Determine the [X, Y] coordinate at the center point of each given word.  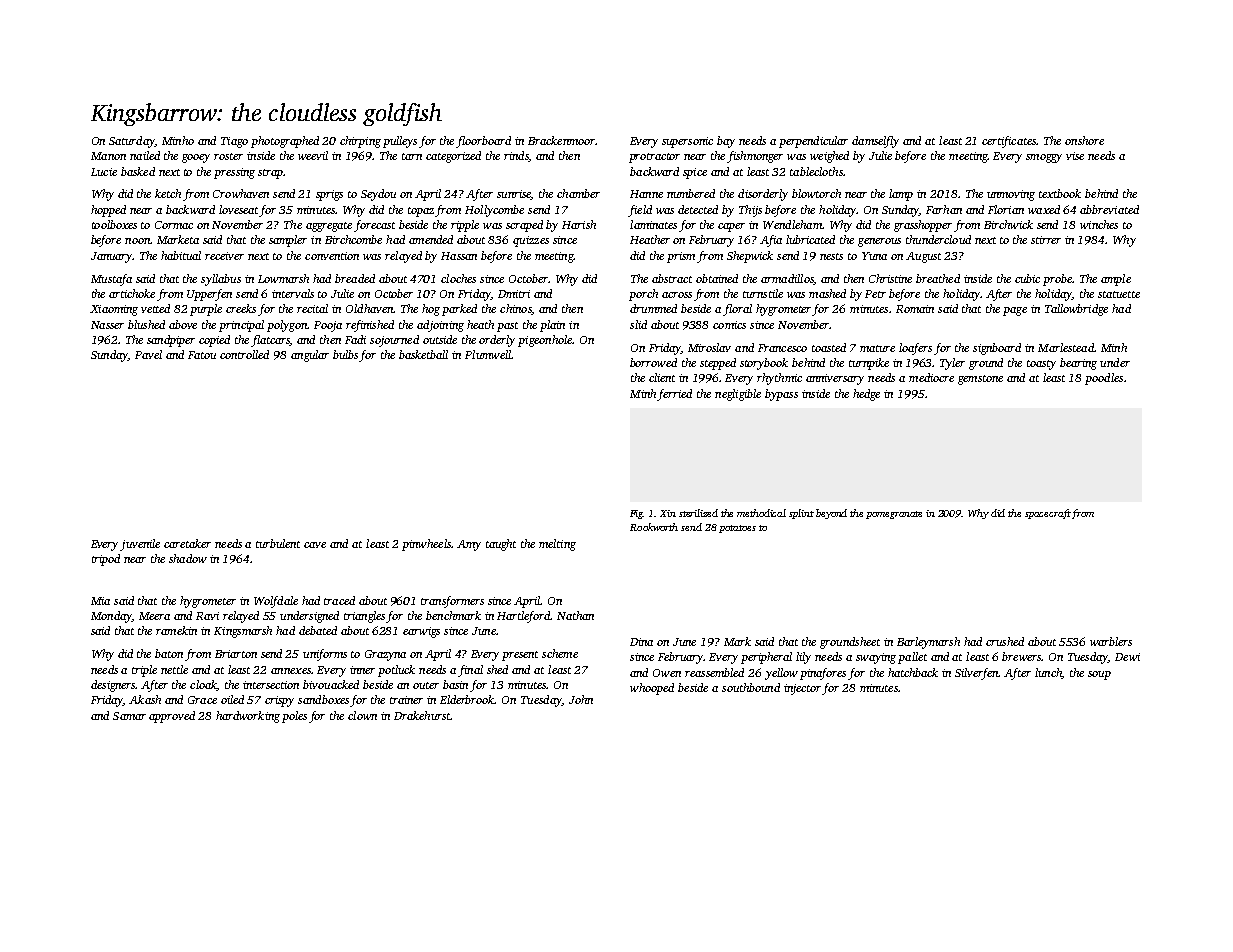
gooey [196, 158]
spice [695, 173]
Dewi [1127, 657]
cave [315, 545]
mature [877, 348]
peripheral [766, 658]
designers [113, 686]
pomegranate [894, 515]
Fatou [202, 355]
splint [801, 514]
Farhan [944, 209]
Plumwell [488, 354]
